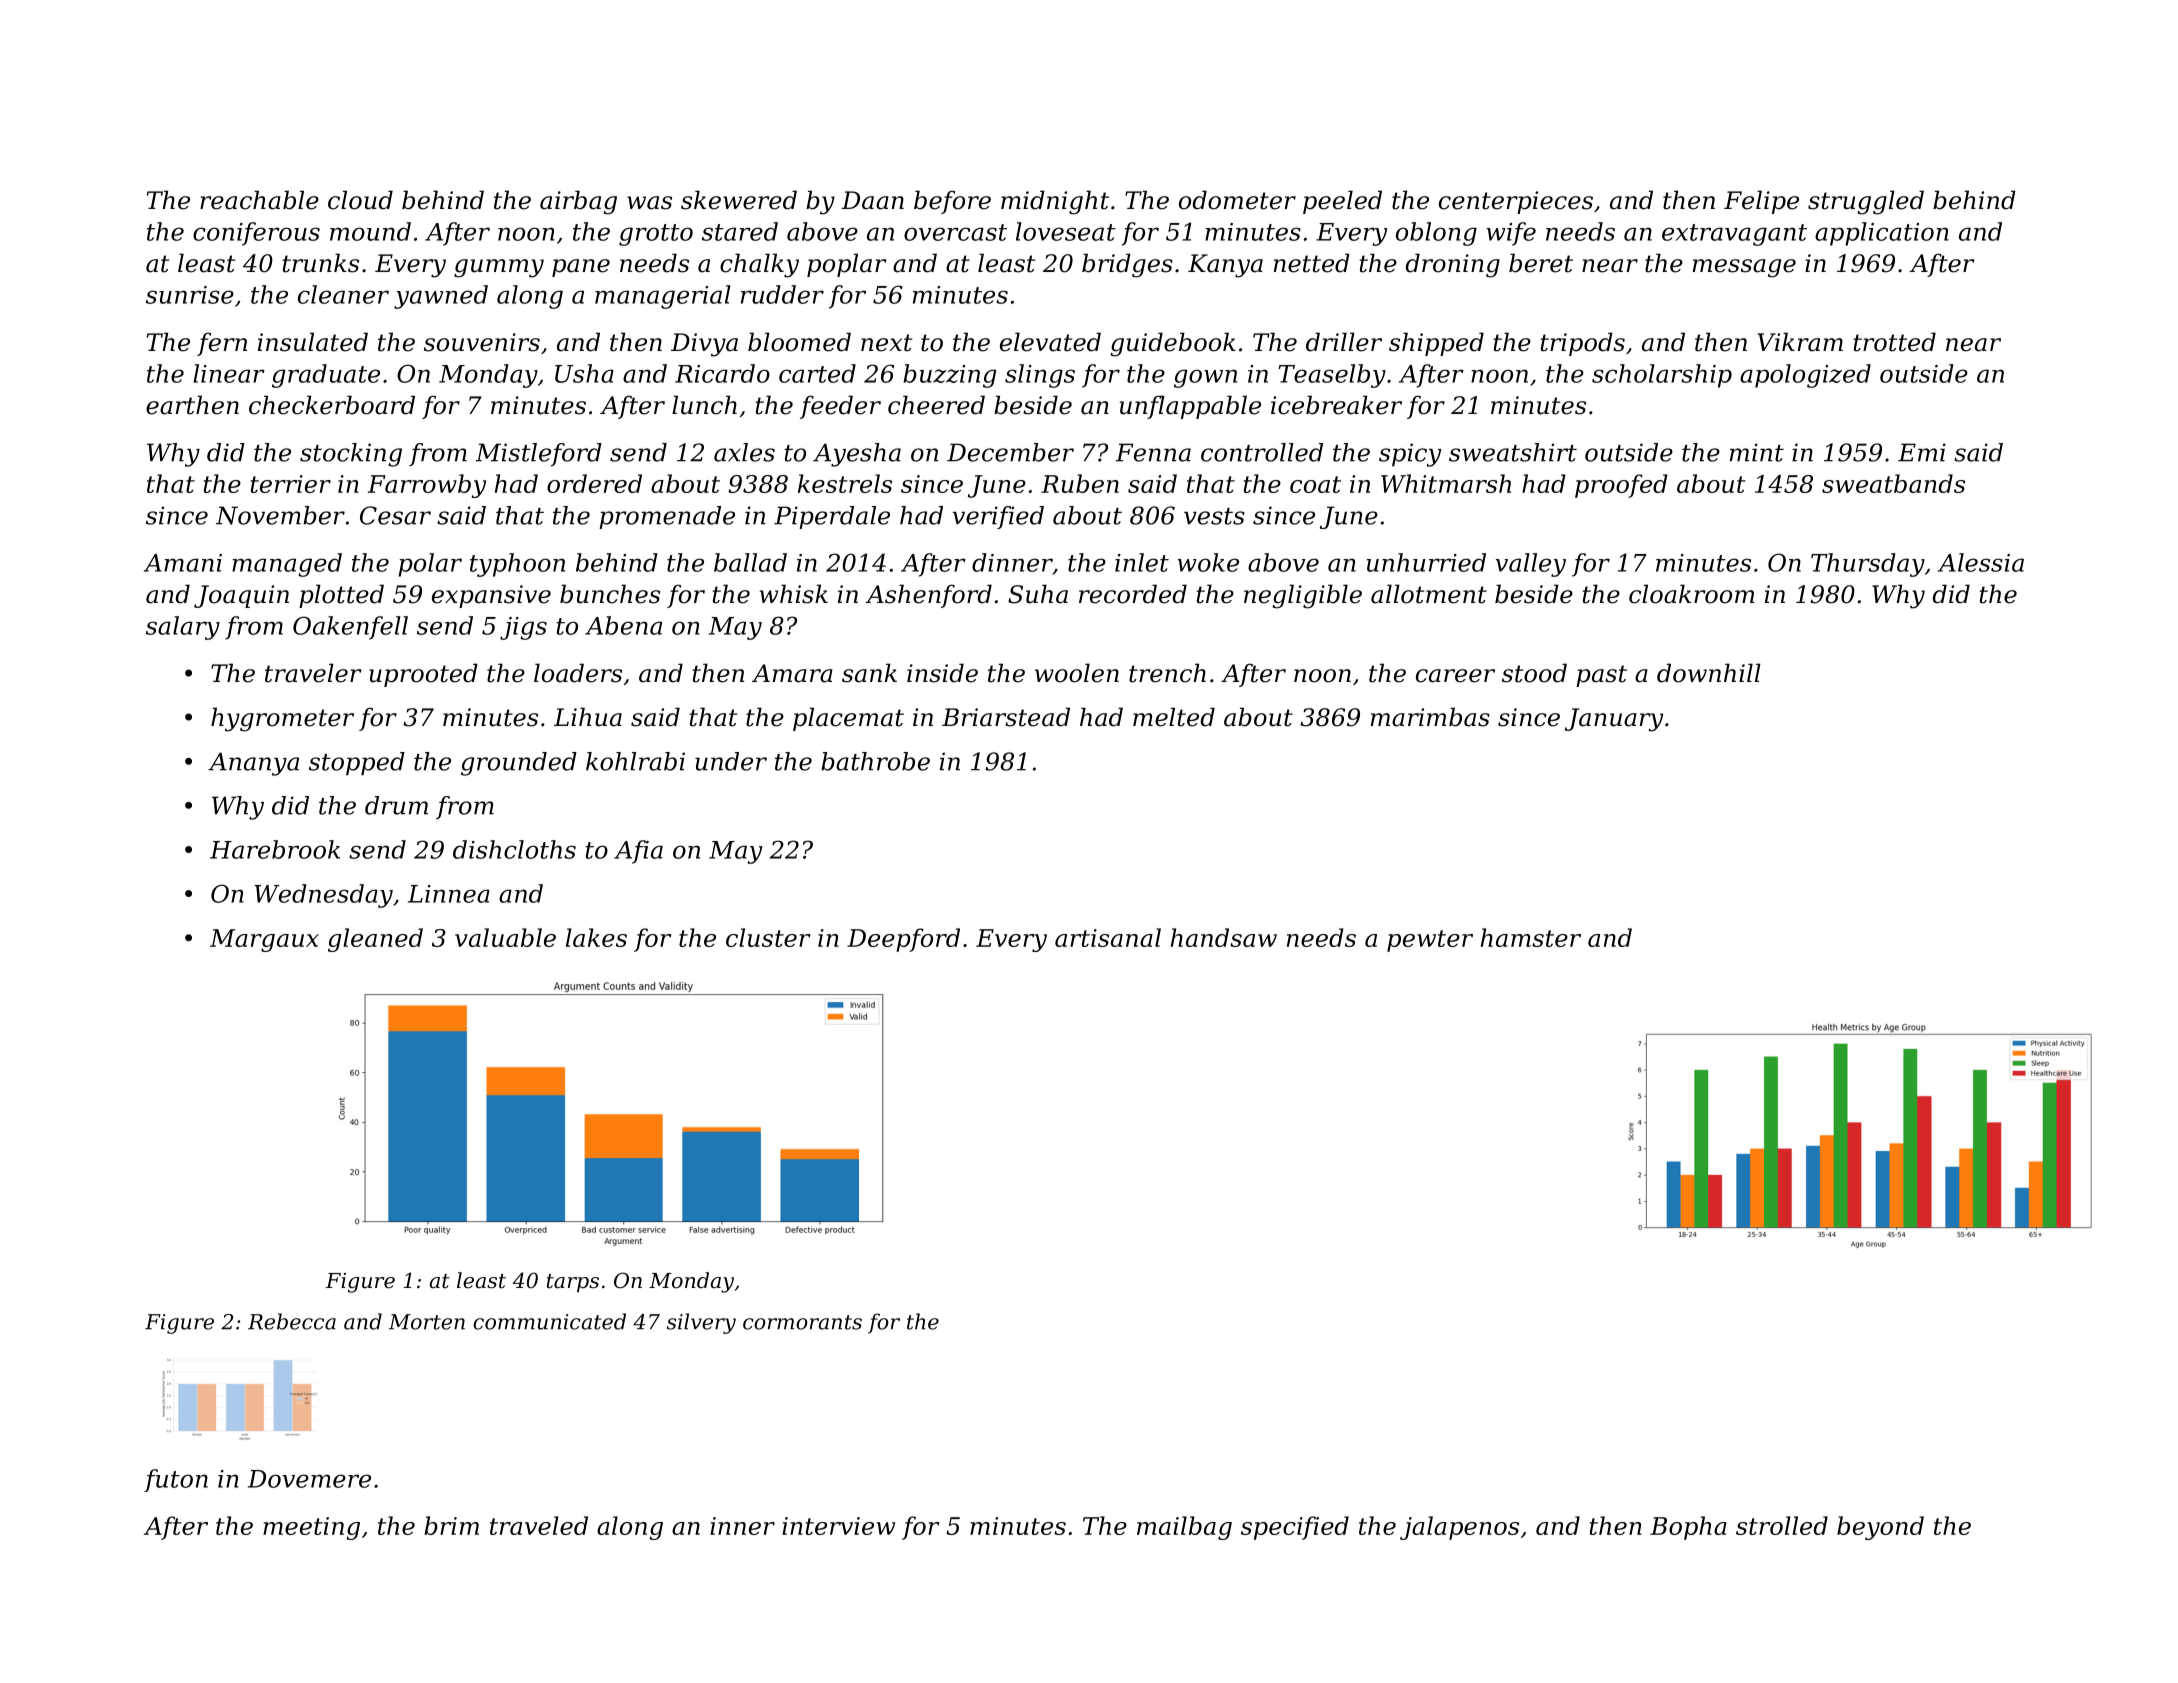  What do you see at coordinates (802, 1322) in the image?
I see `cormorants` at bounding box center [802, 1322].
